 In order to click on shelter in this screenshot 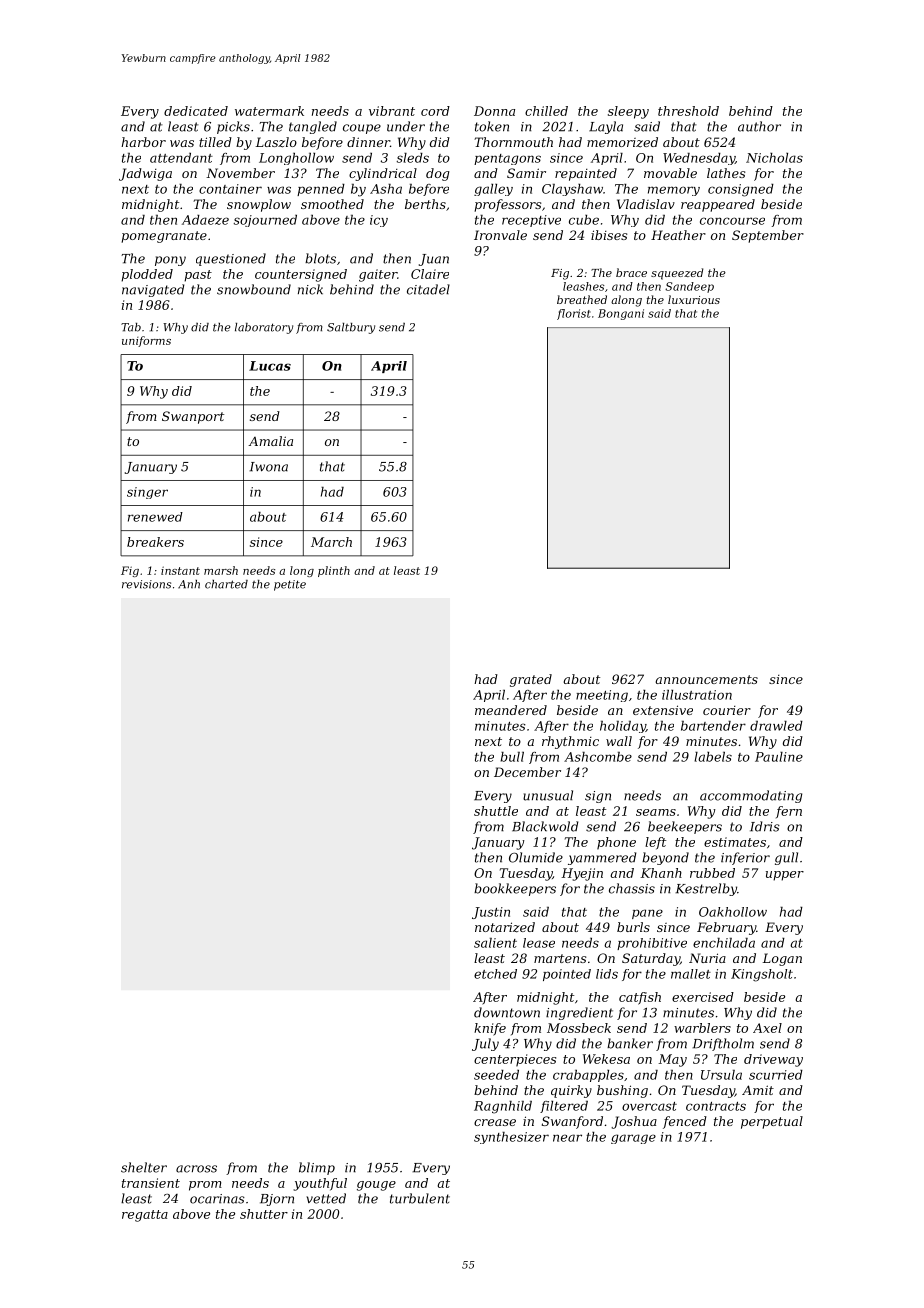, I will do `click(144, 1167)`.
